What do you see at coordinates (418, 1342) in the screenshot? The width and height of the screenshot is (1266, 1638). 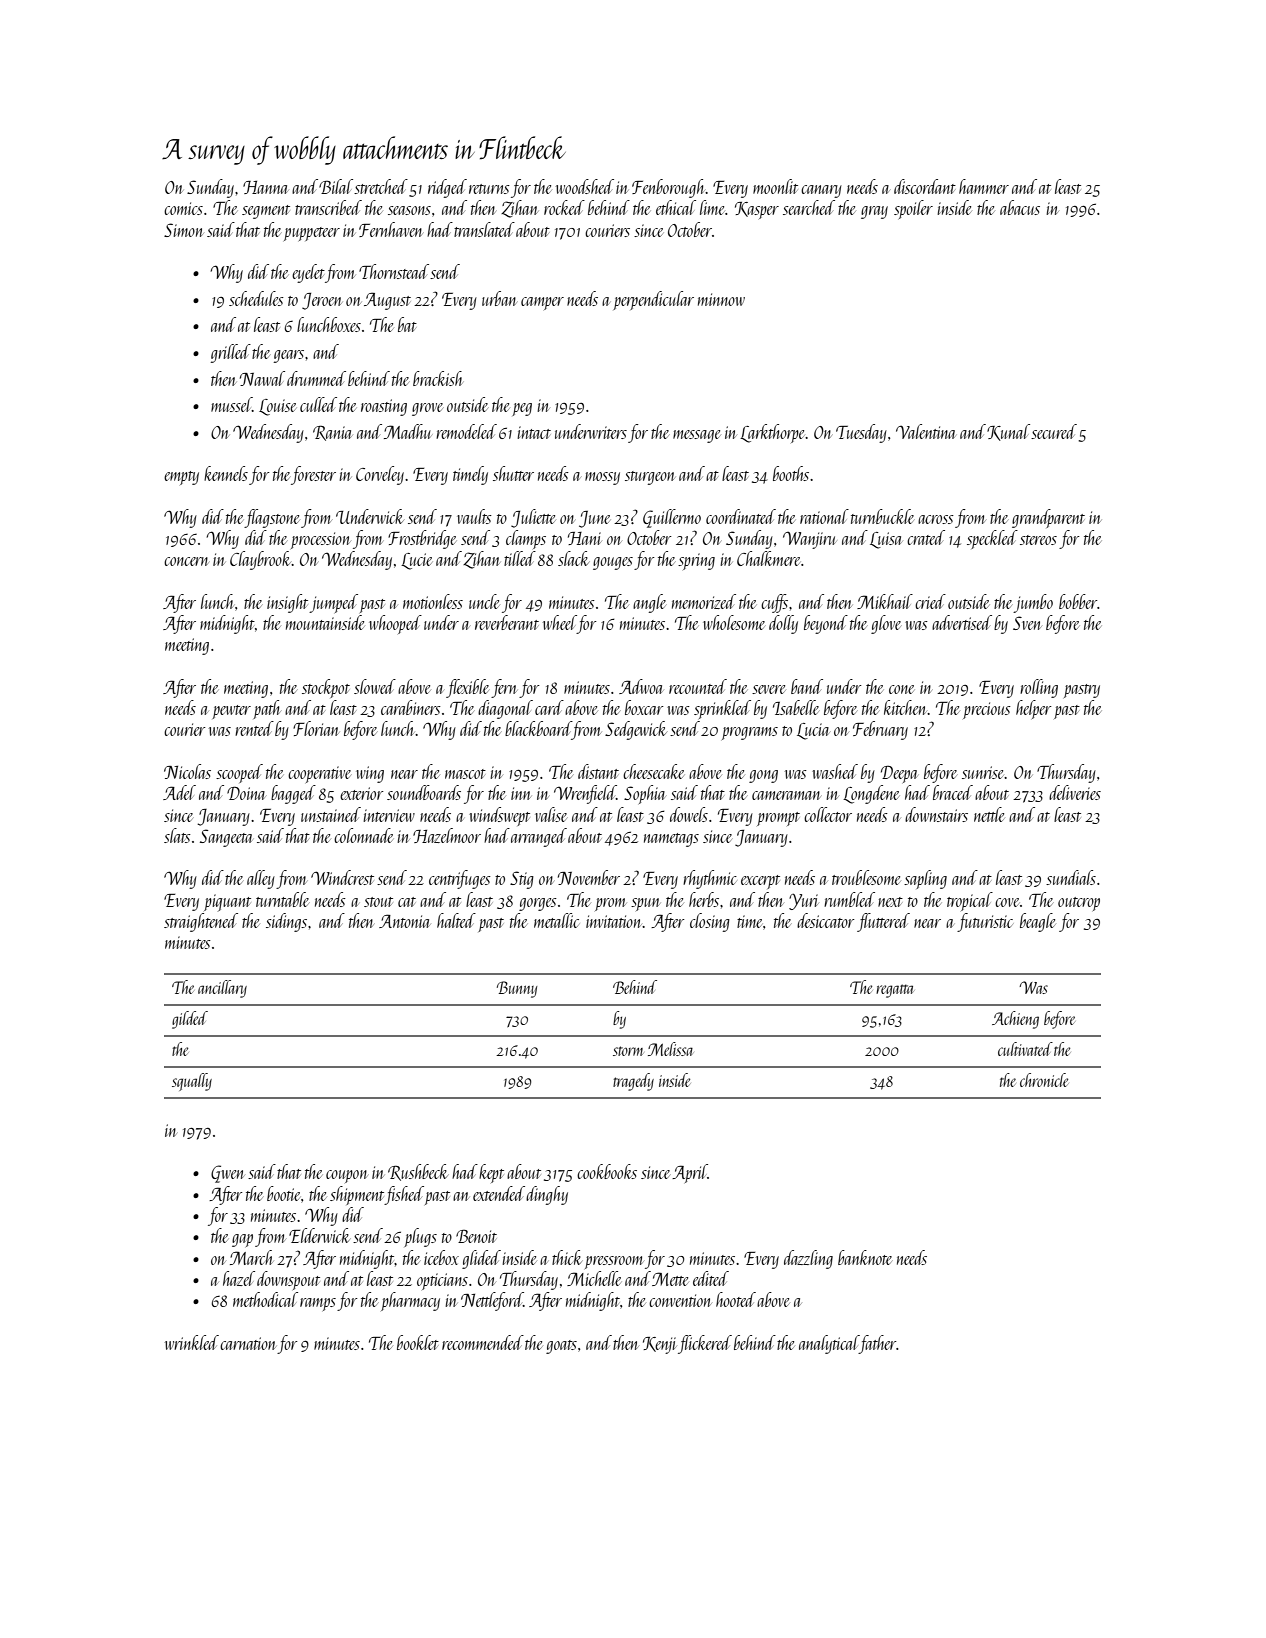 I see `booklet` at bounding box center [418, 1342].
